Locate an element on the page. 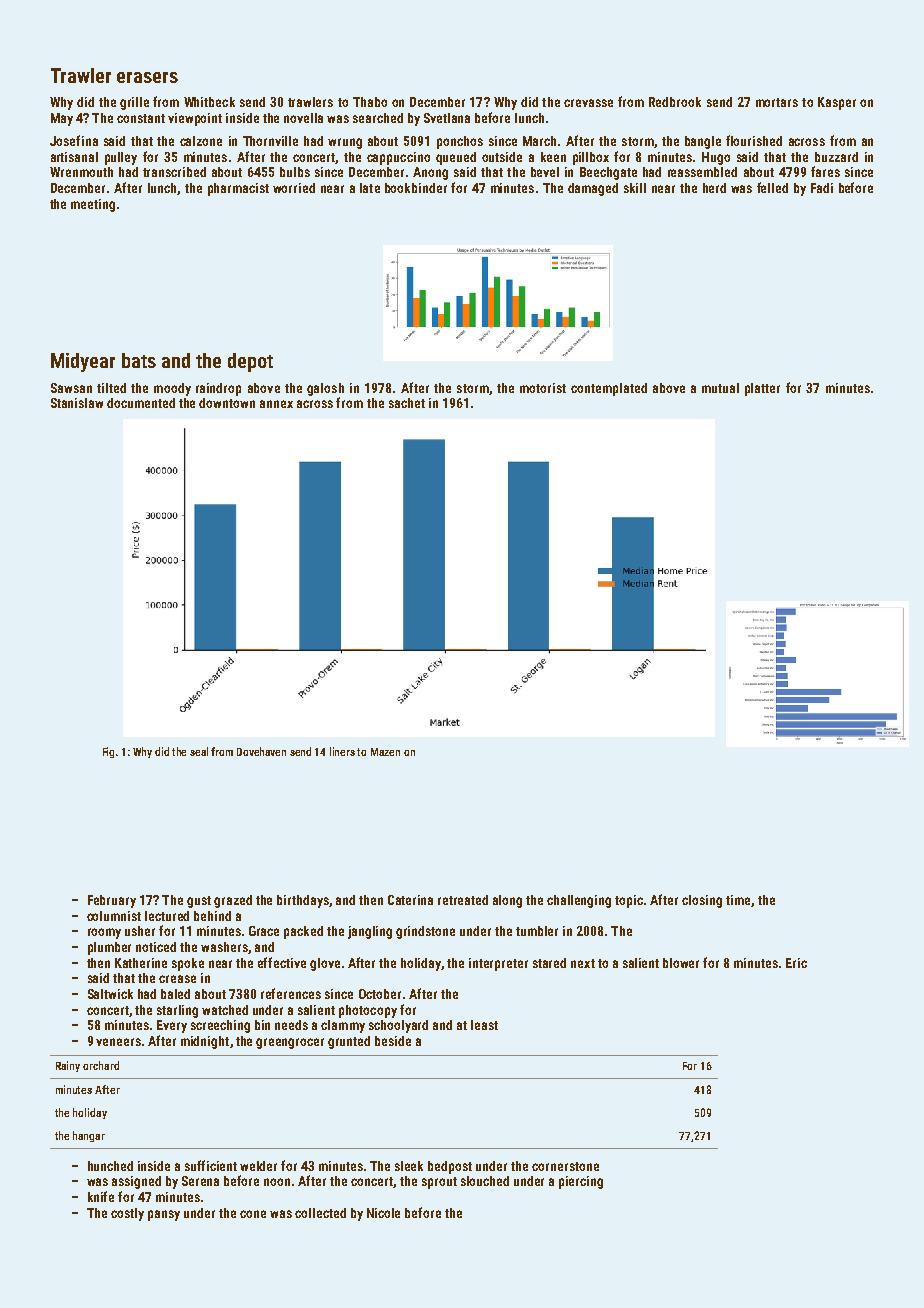 The height and width of the image is (1308, 924). lectured is located at coordinates (167, 916).
